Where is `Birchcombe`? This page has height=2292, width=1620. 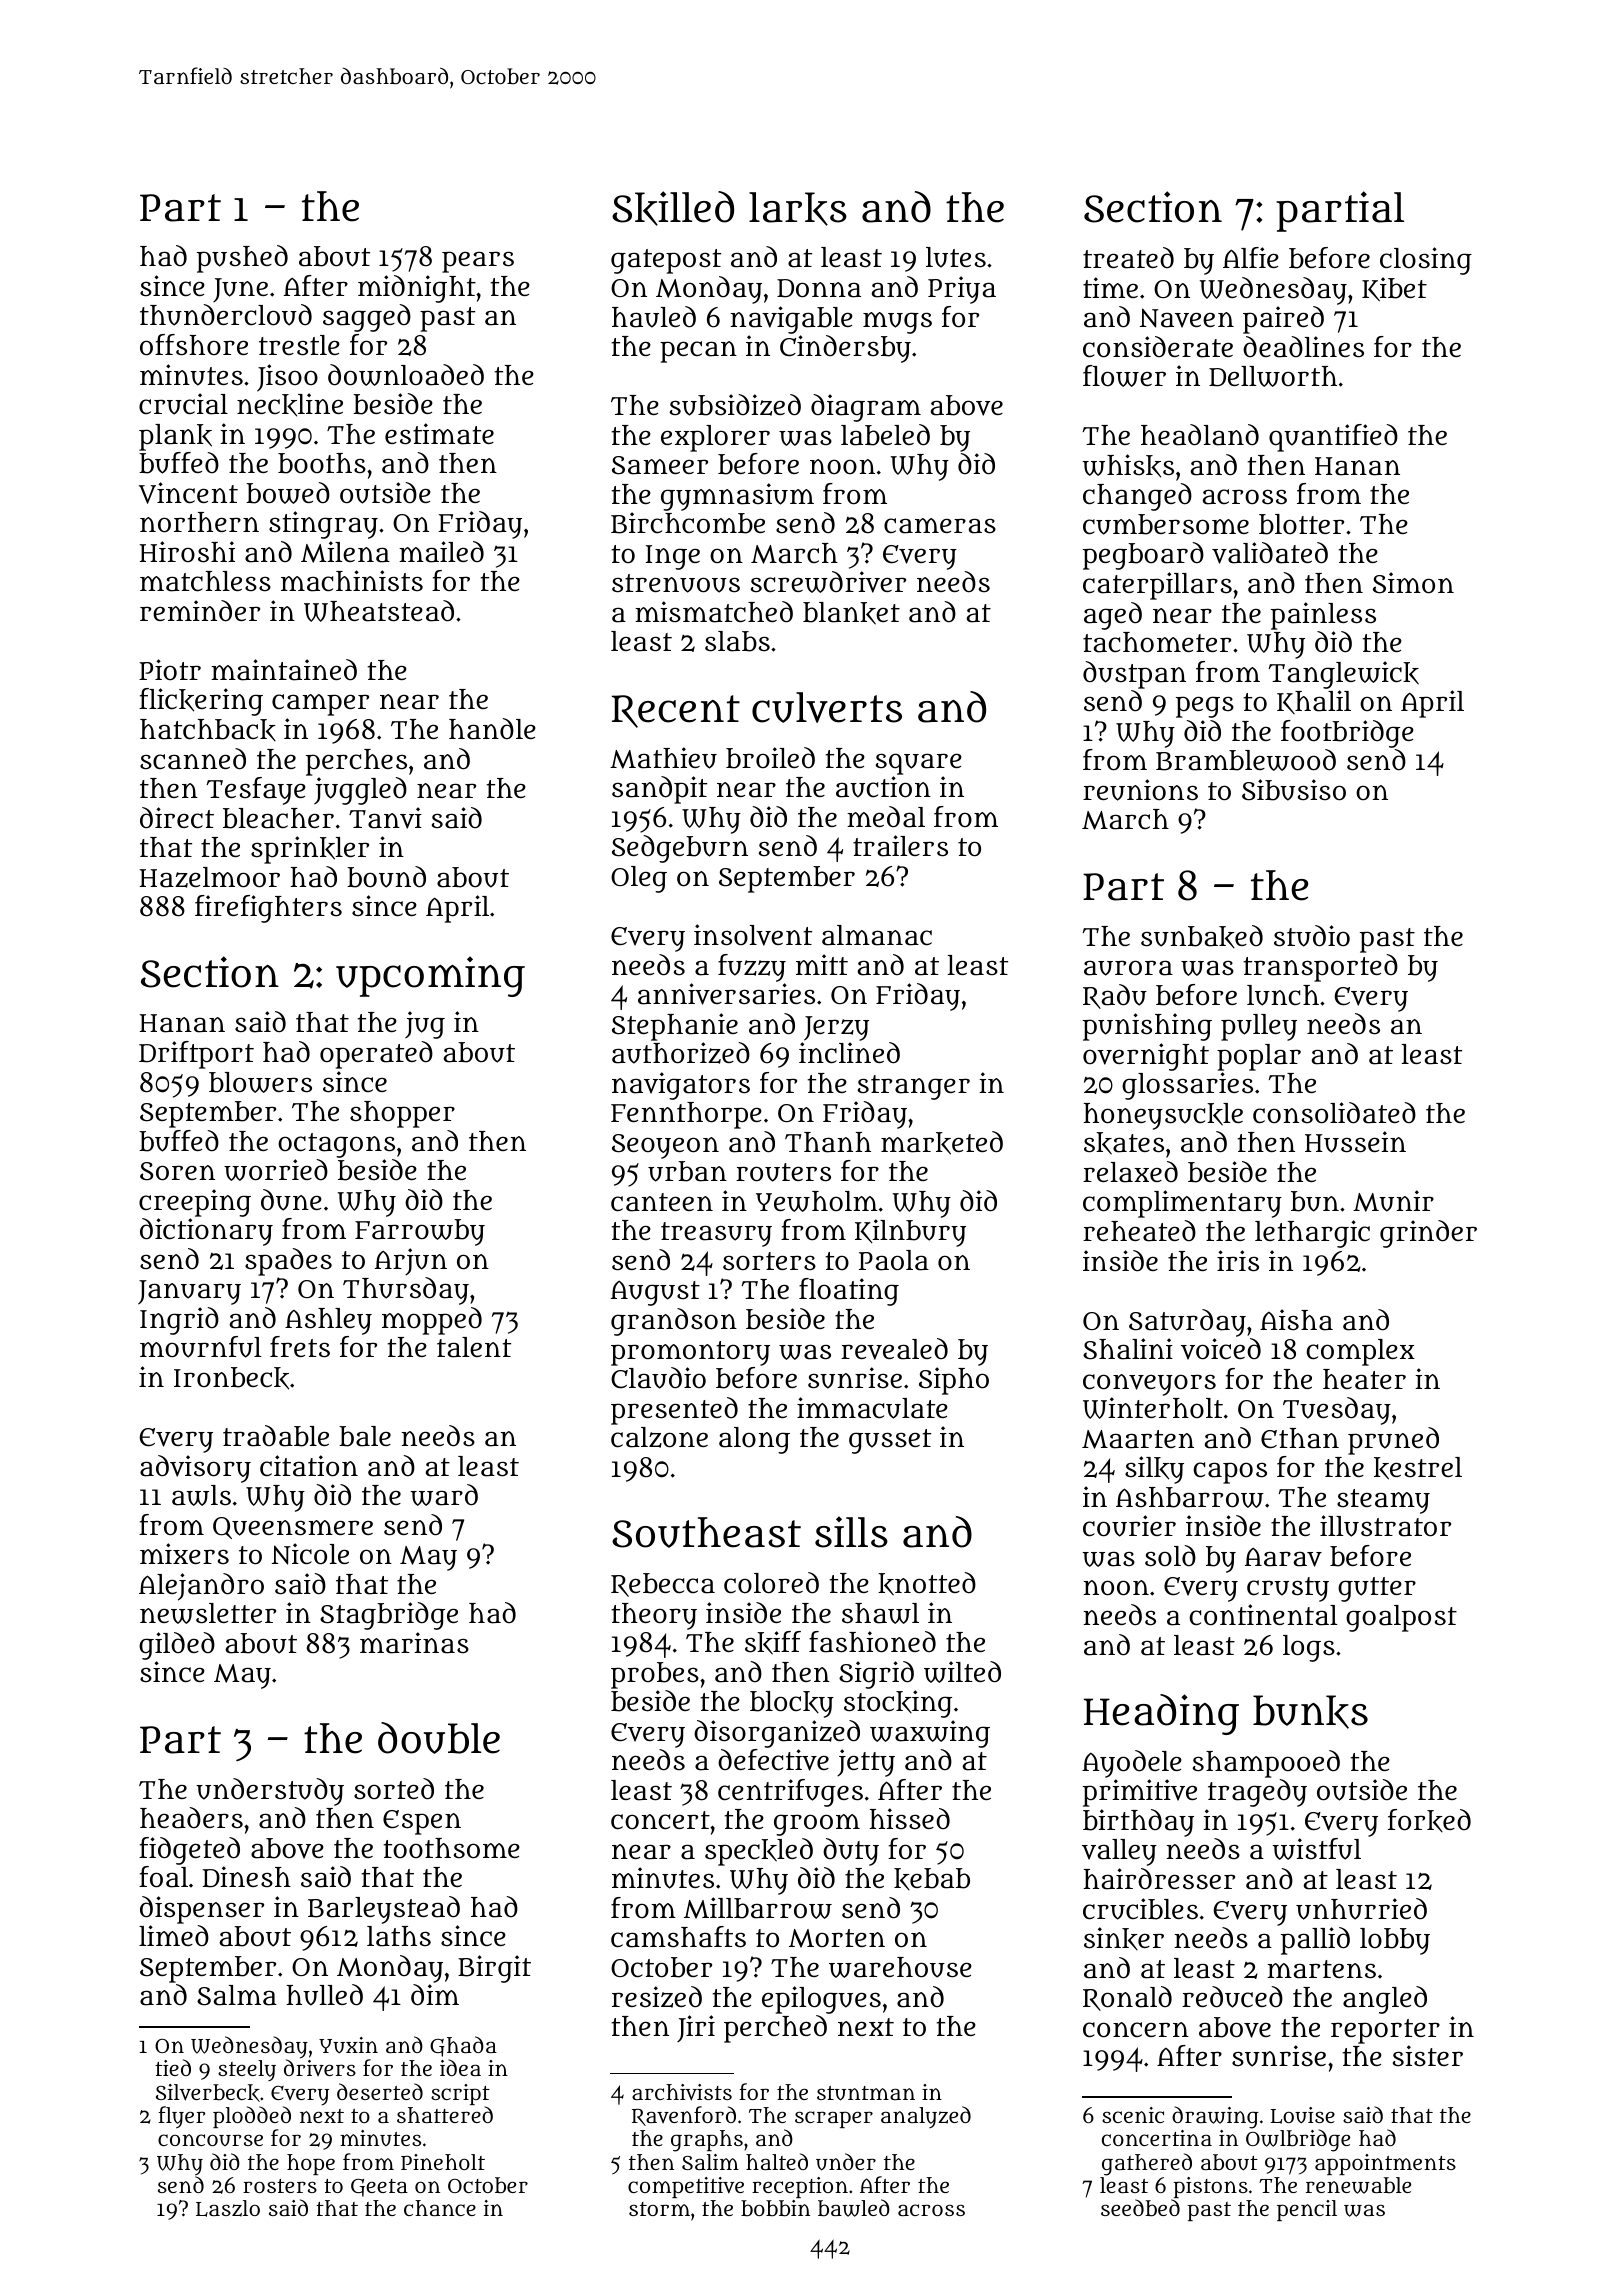
Birchcombe is located at coordinates (688, 523).
